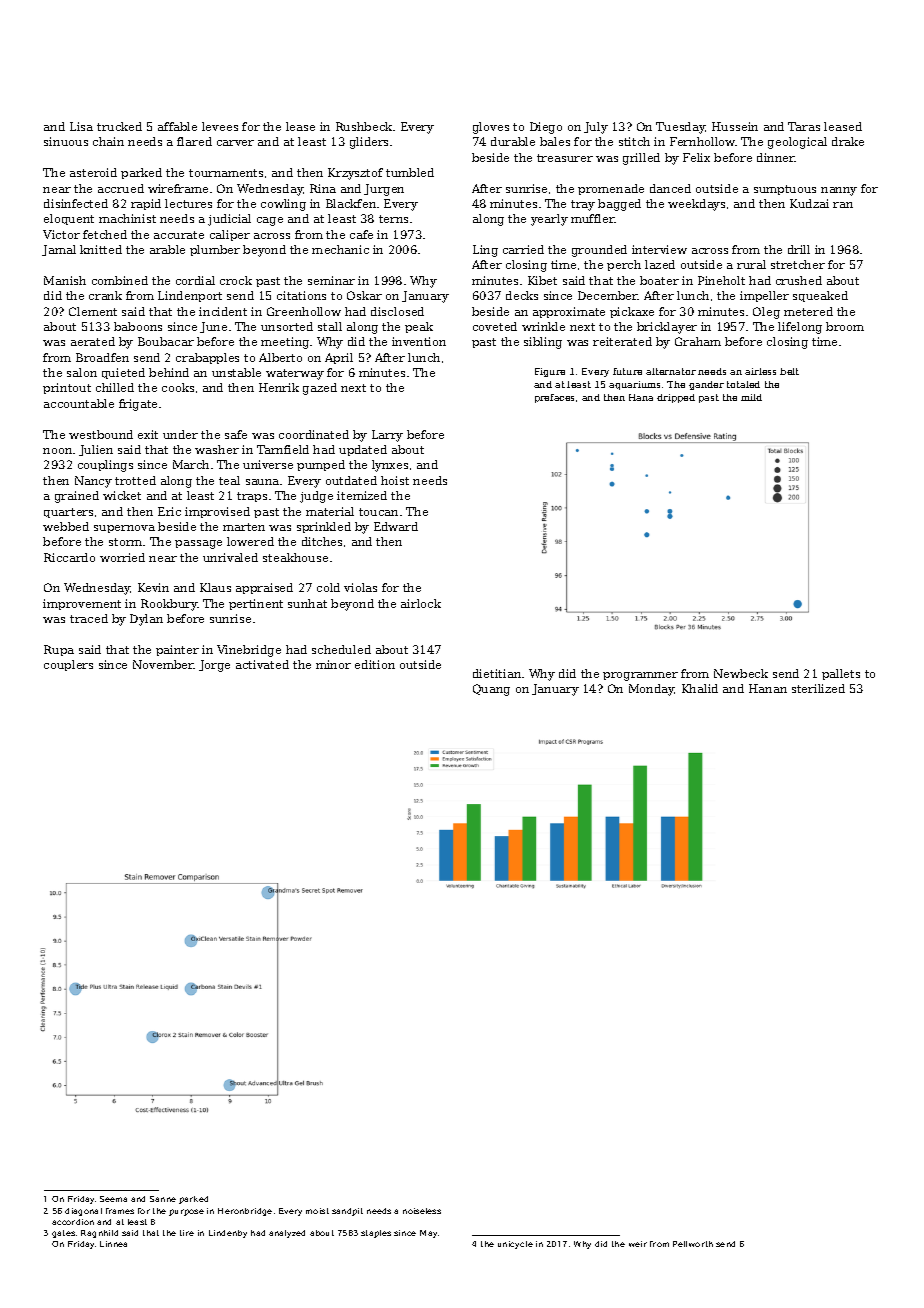 This screenshot has width=924, height=1308. Describe the element at coordinates (68, 665) in the screenshot. I see `couplers` at that location.
